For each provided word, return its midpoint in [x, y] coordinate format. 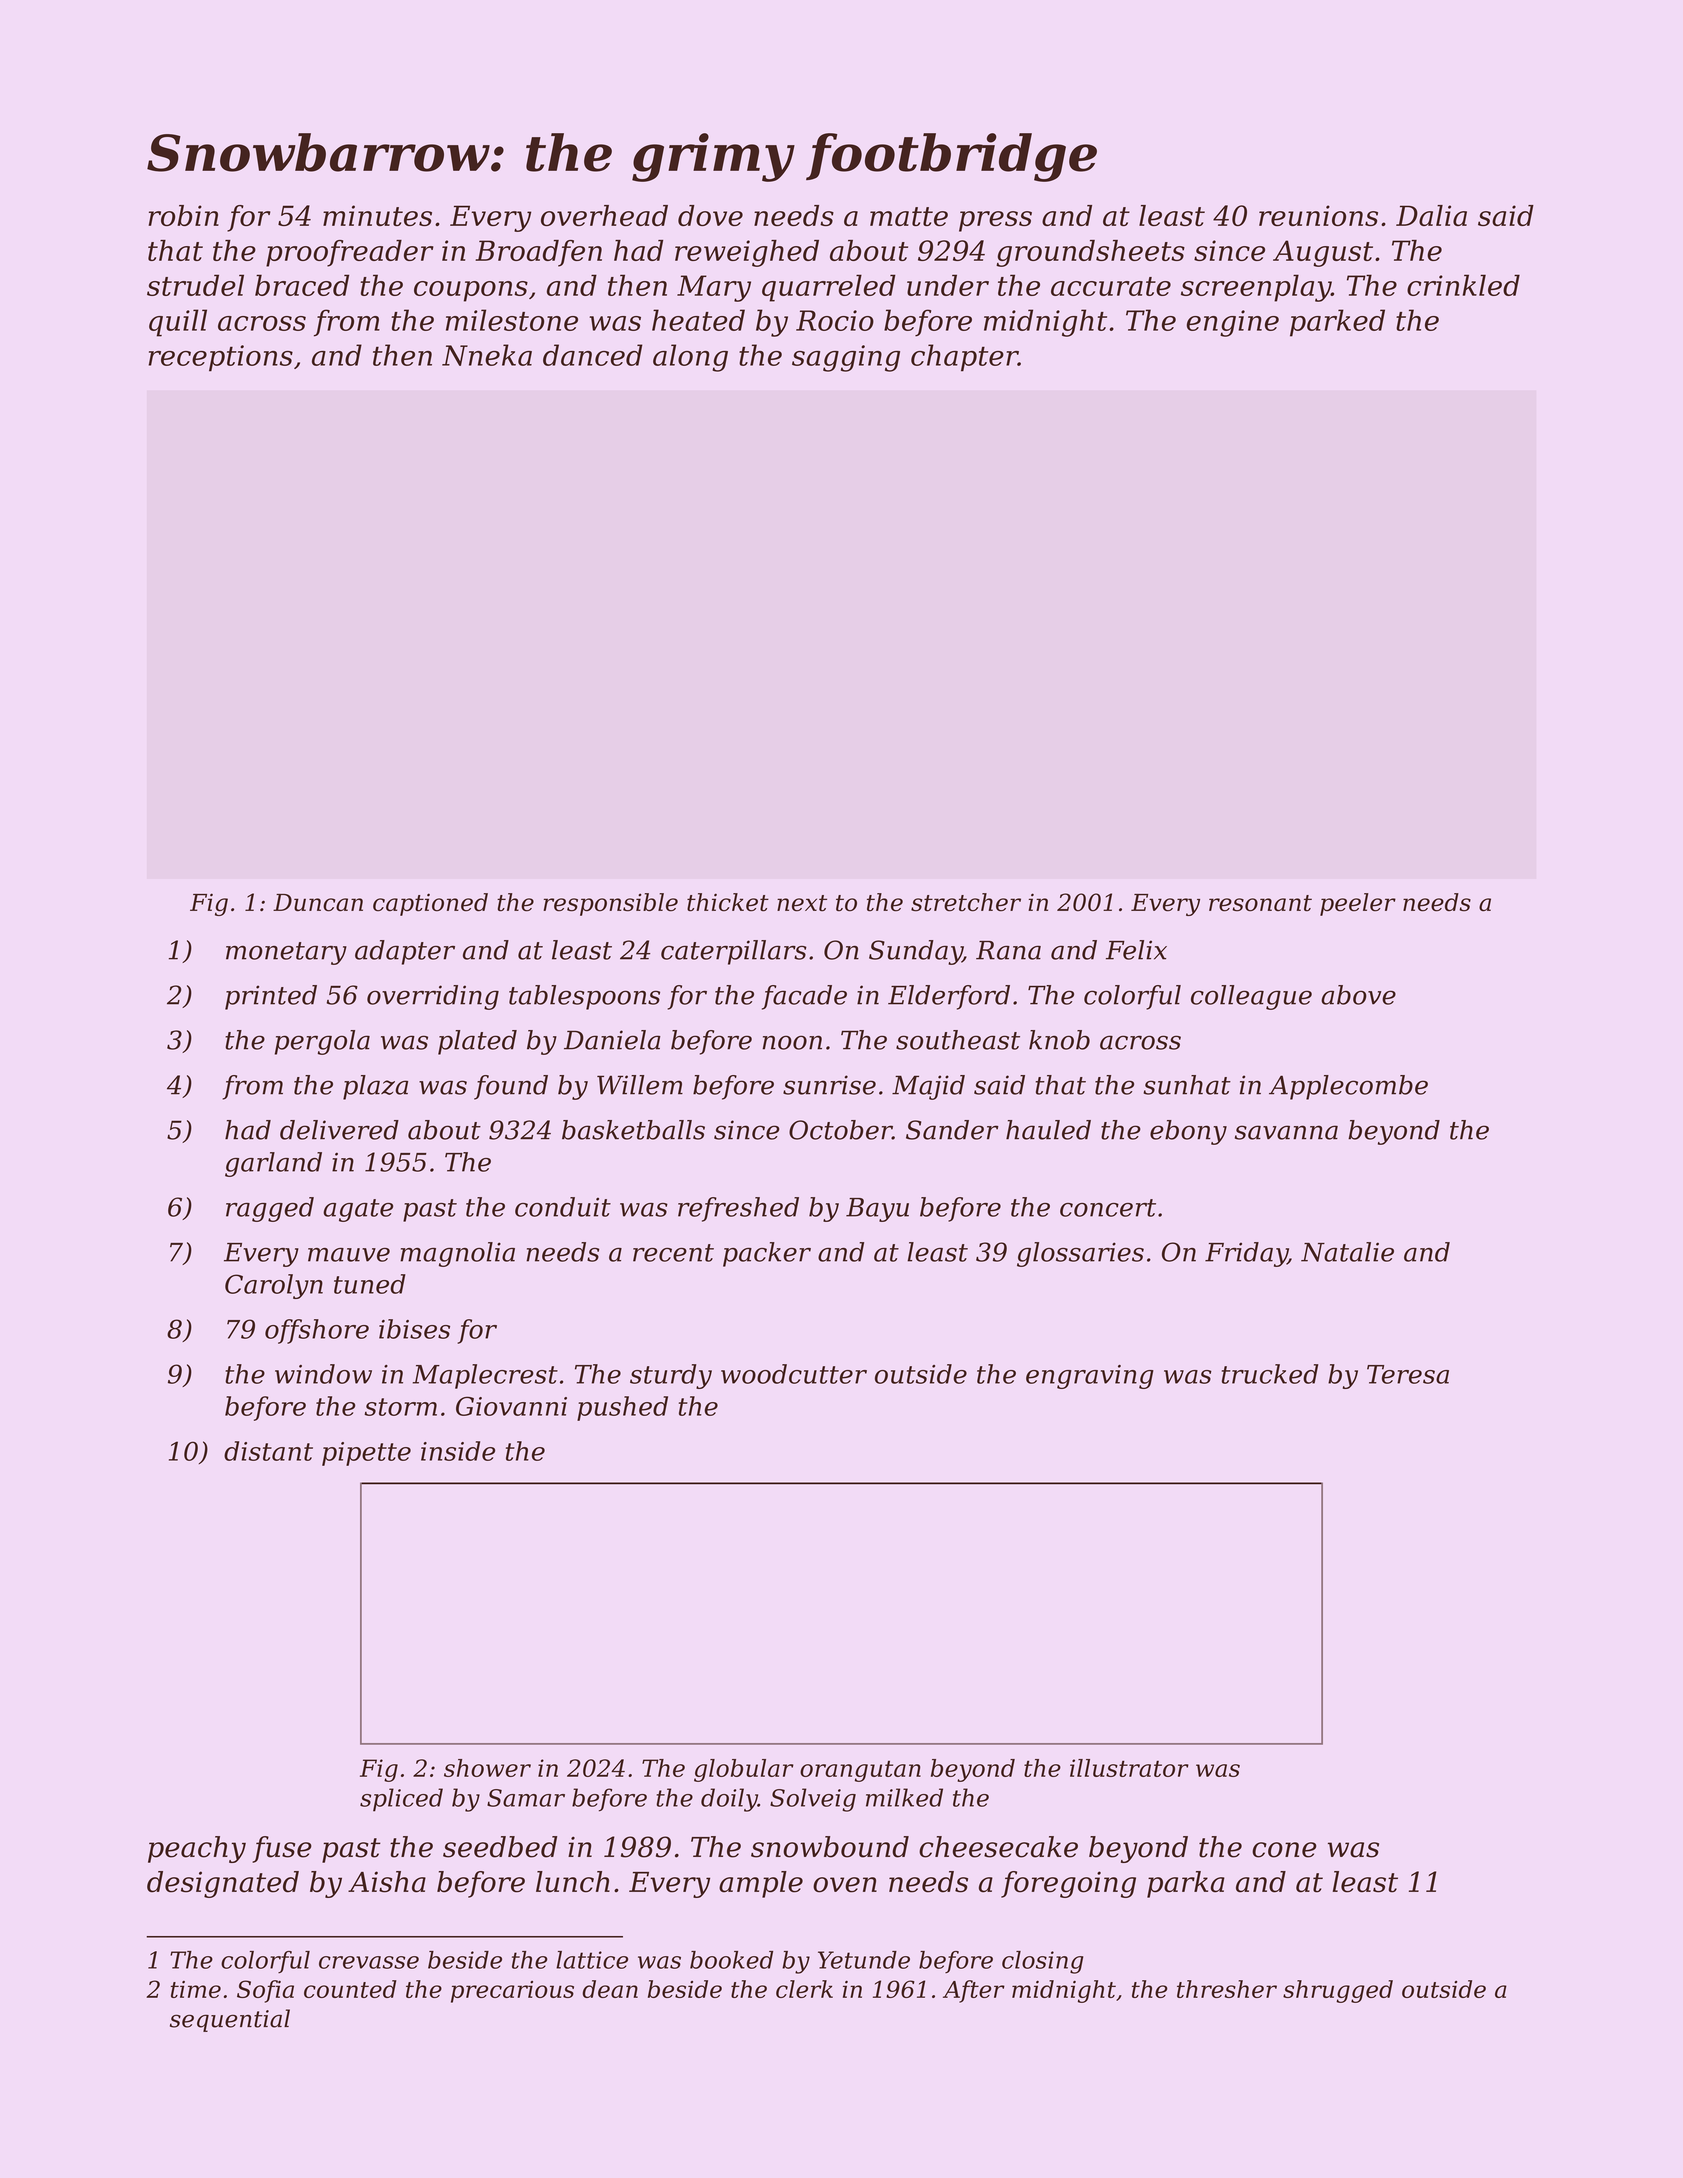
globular [744, 1770]
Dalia [1431, 215]
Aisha [387, 1882]
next [802, 903]
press [995, 221]
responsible [610, 904]
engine [1233, 323]
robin [183, 215]
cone [1284, 1850]
